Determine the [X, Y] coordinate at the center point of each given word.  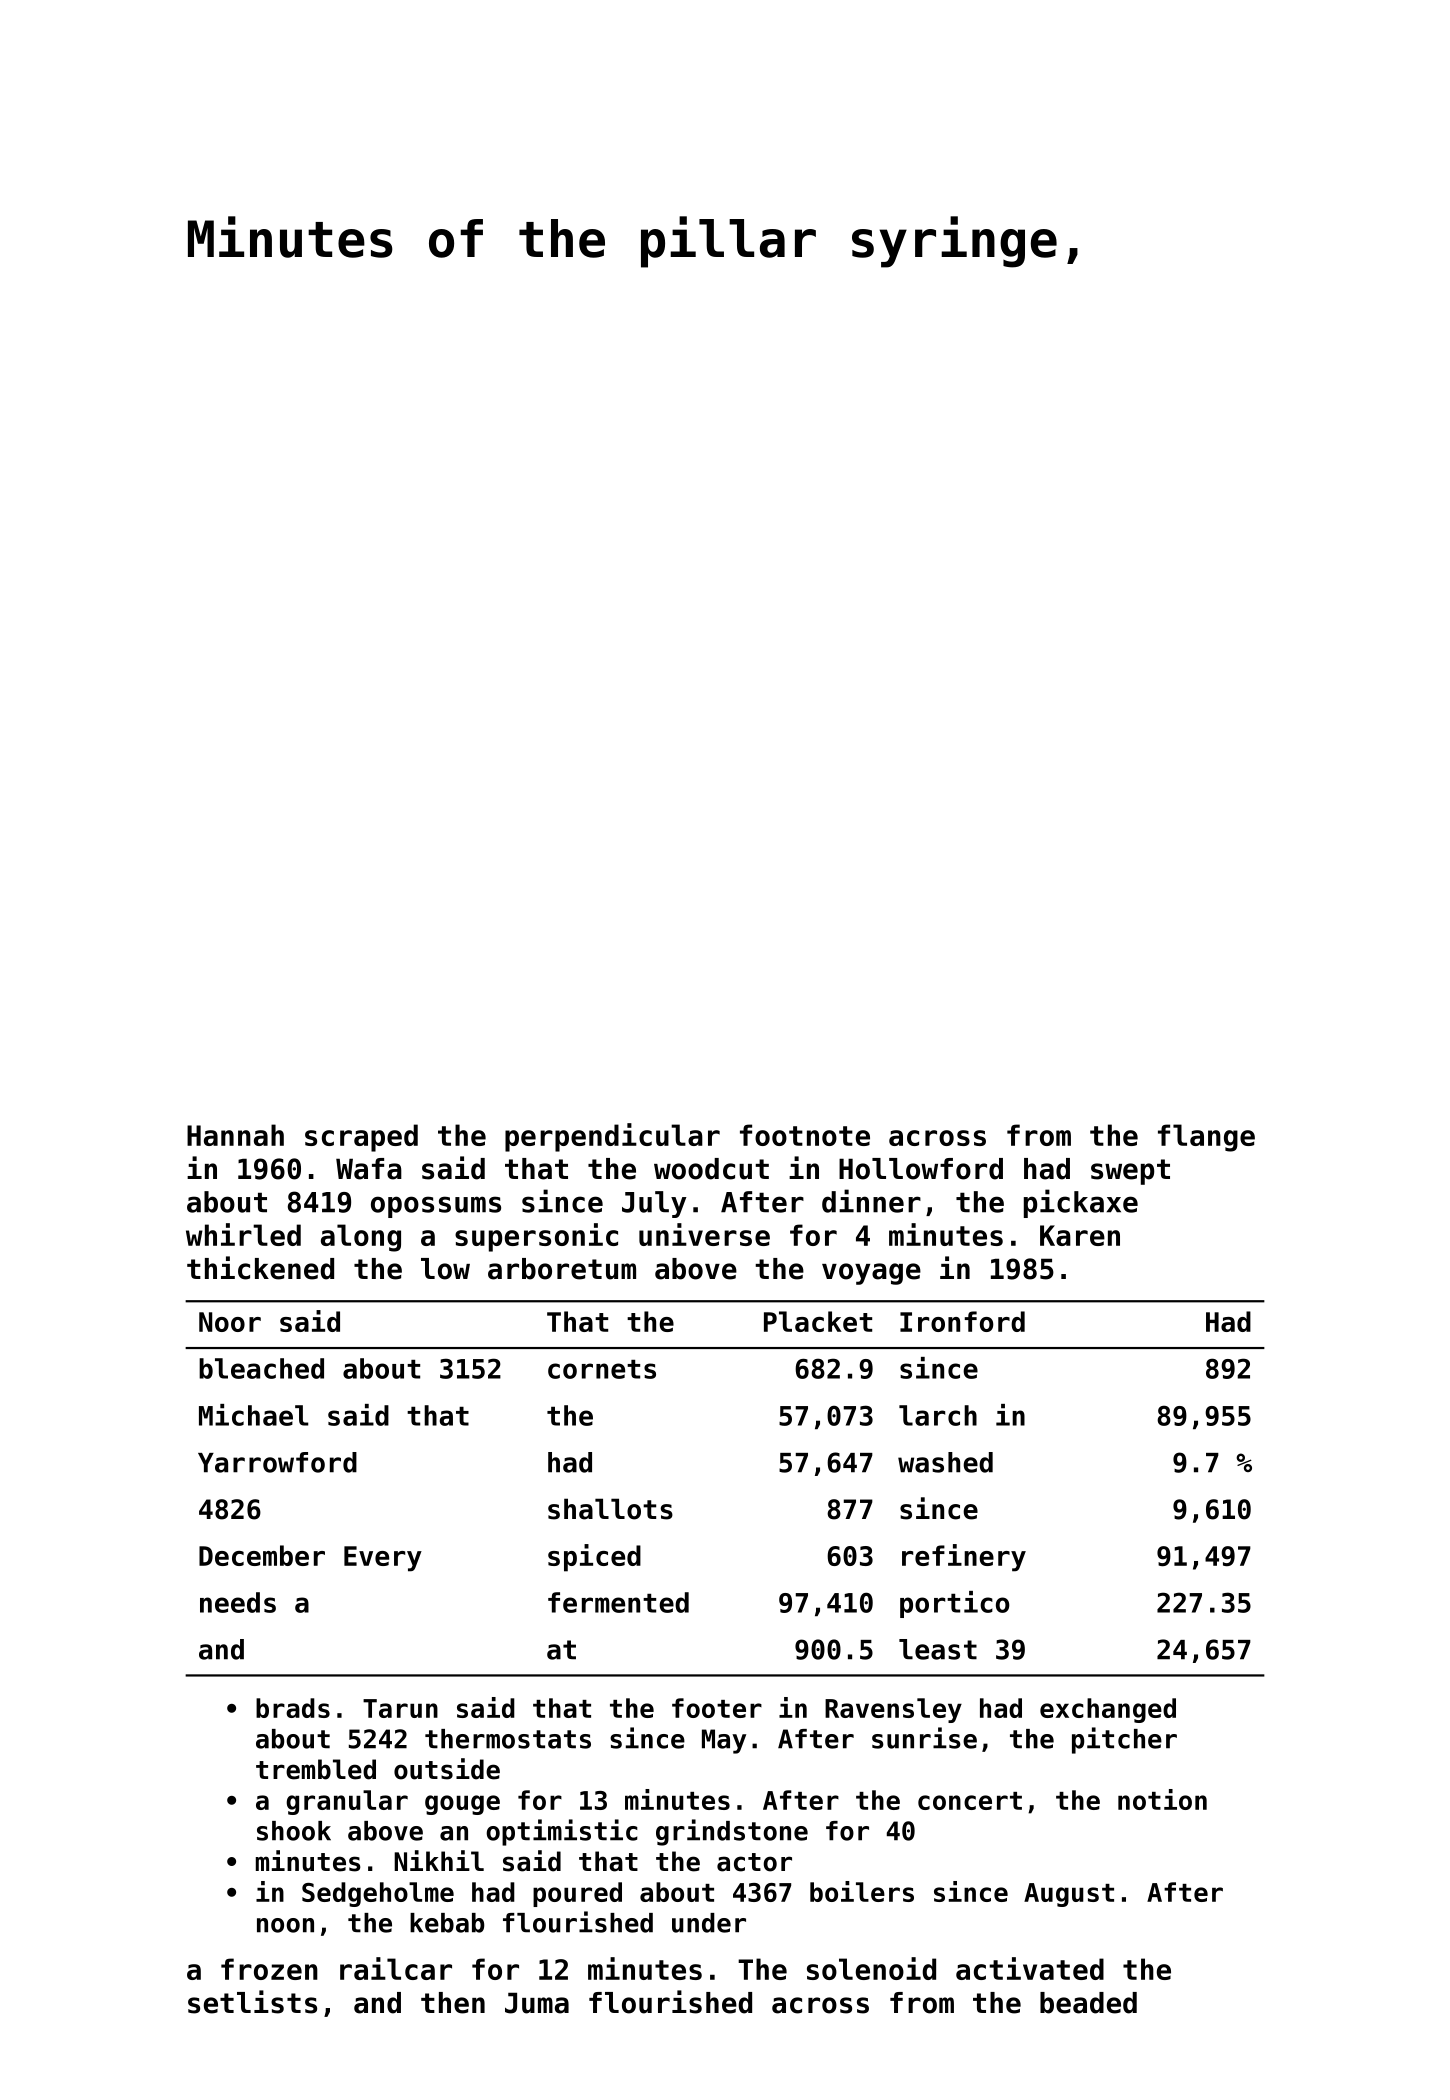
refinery [964, 1558]
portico [955, 1604]
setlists [252, 2002]
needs [238, 1602]
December [262, 1555]
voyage [871, 1274]
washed [945, 1462]
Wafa [369, 1169]
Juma [537, 2003]
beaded [1088, 2003]
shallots [610, 1509]
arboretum [562, 1269]
